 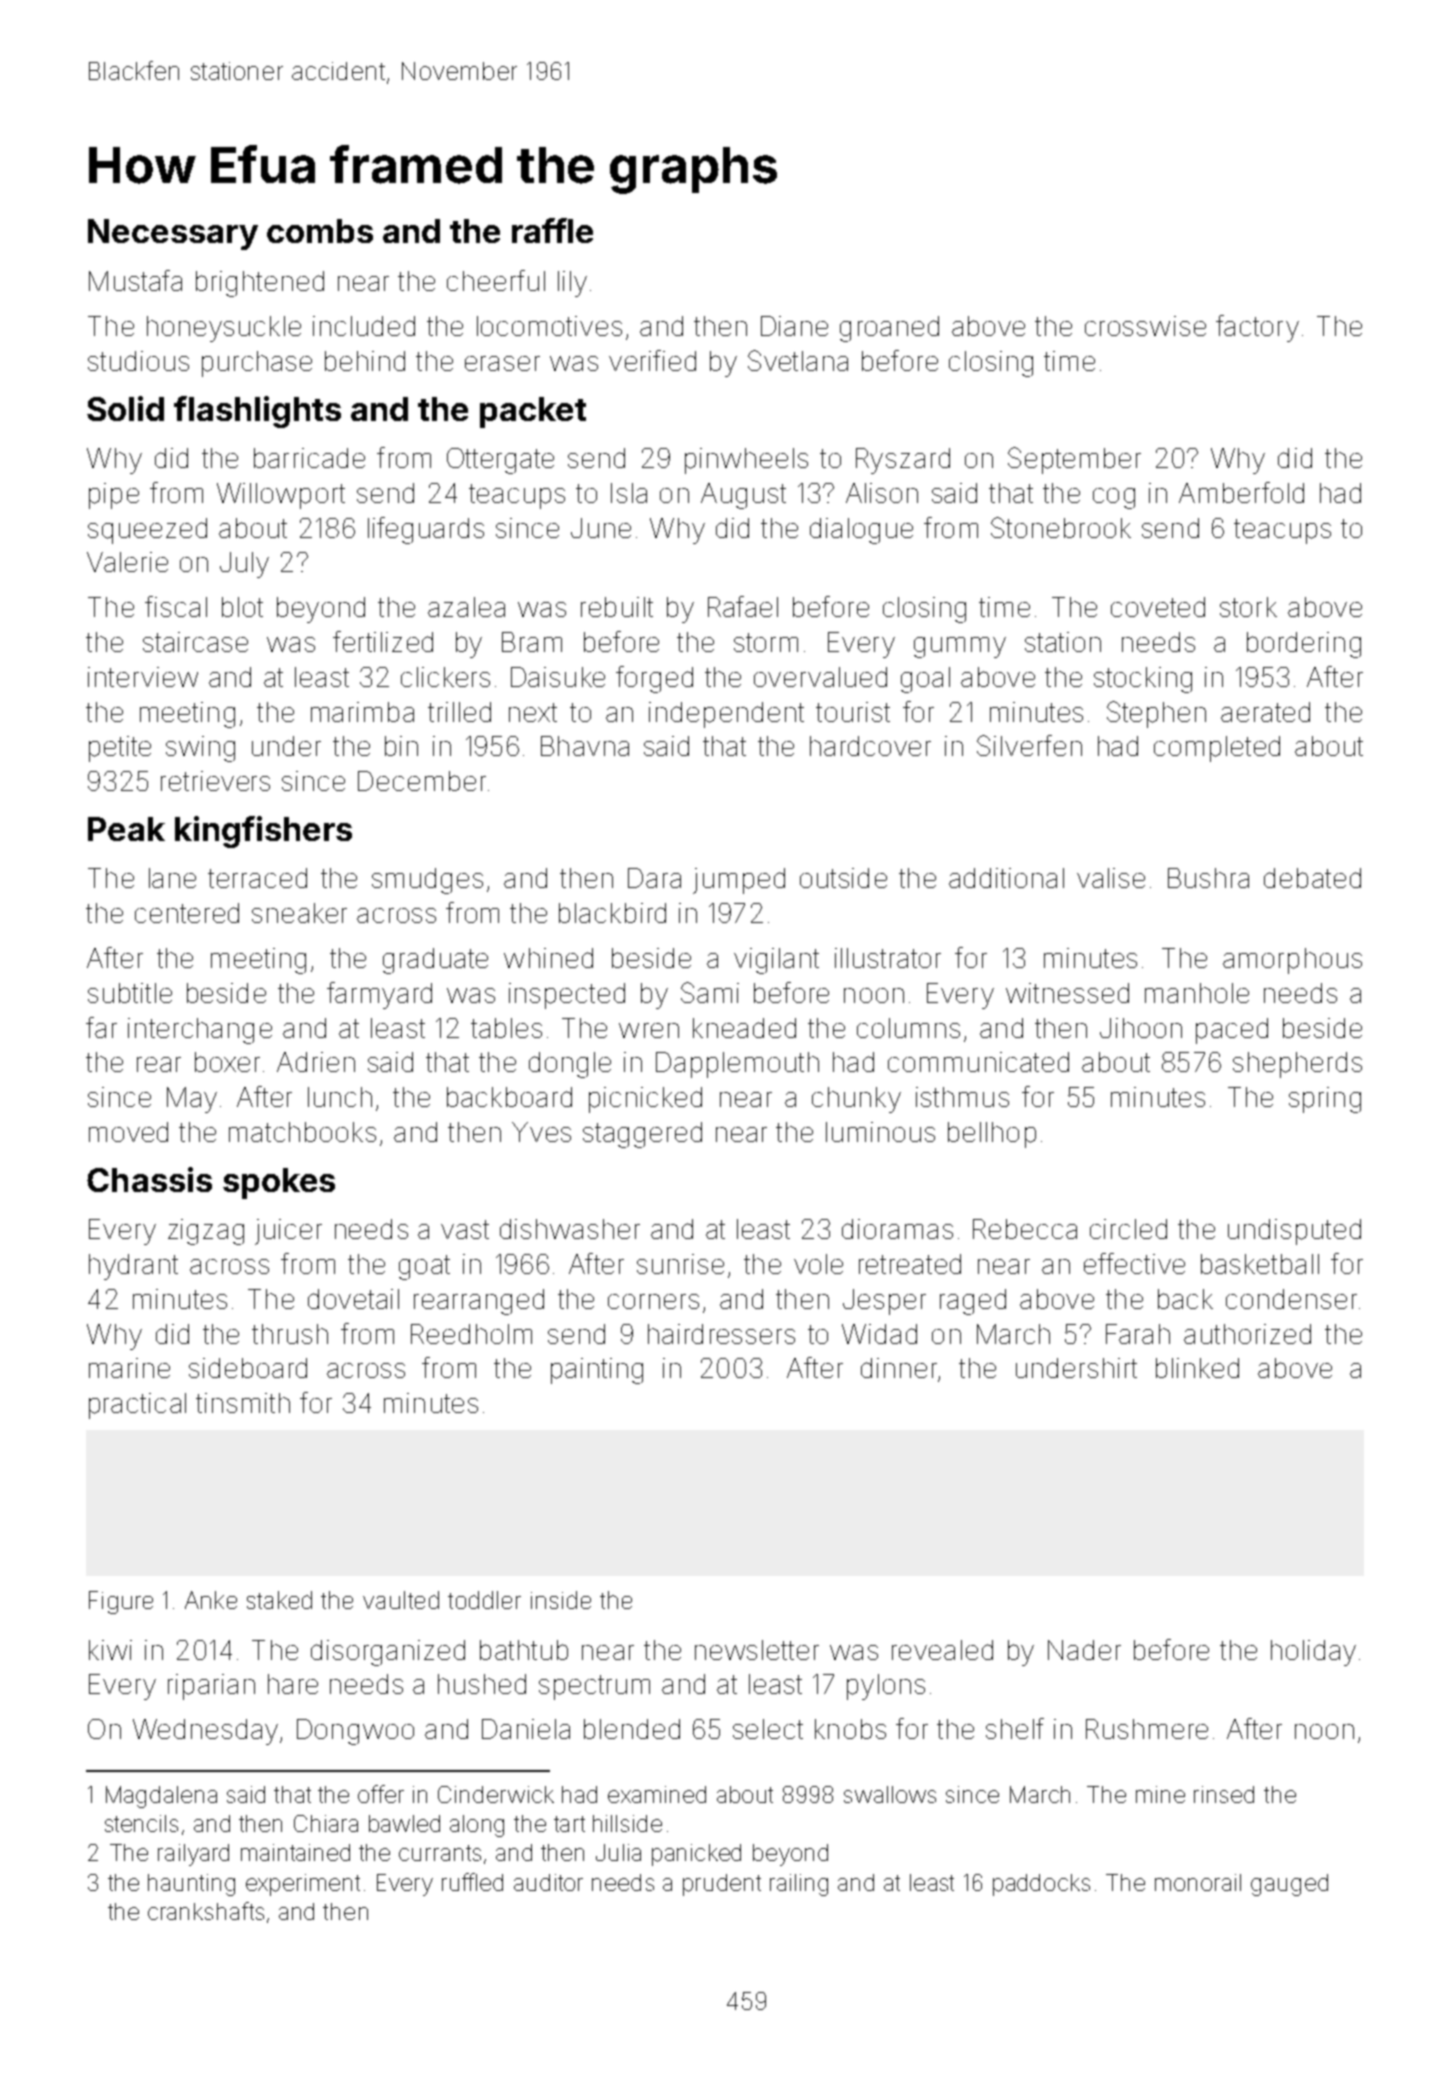 I want to click on December, so click(x=422, y=781).
